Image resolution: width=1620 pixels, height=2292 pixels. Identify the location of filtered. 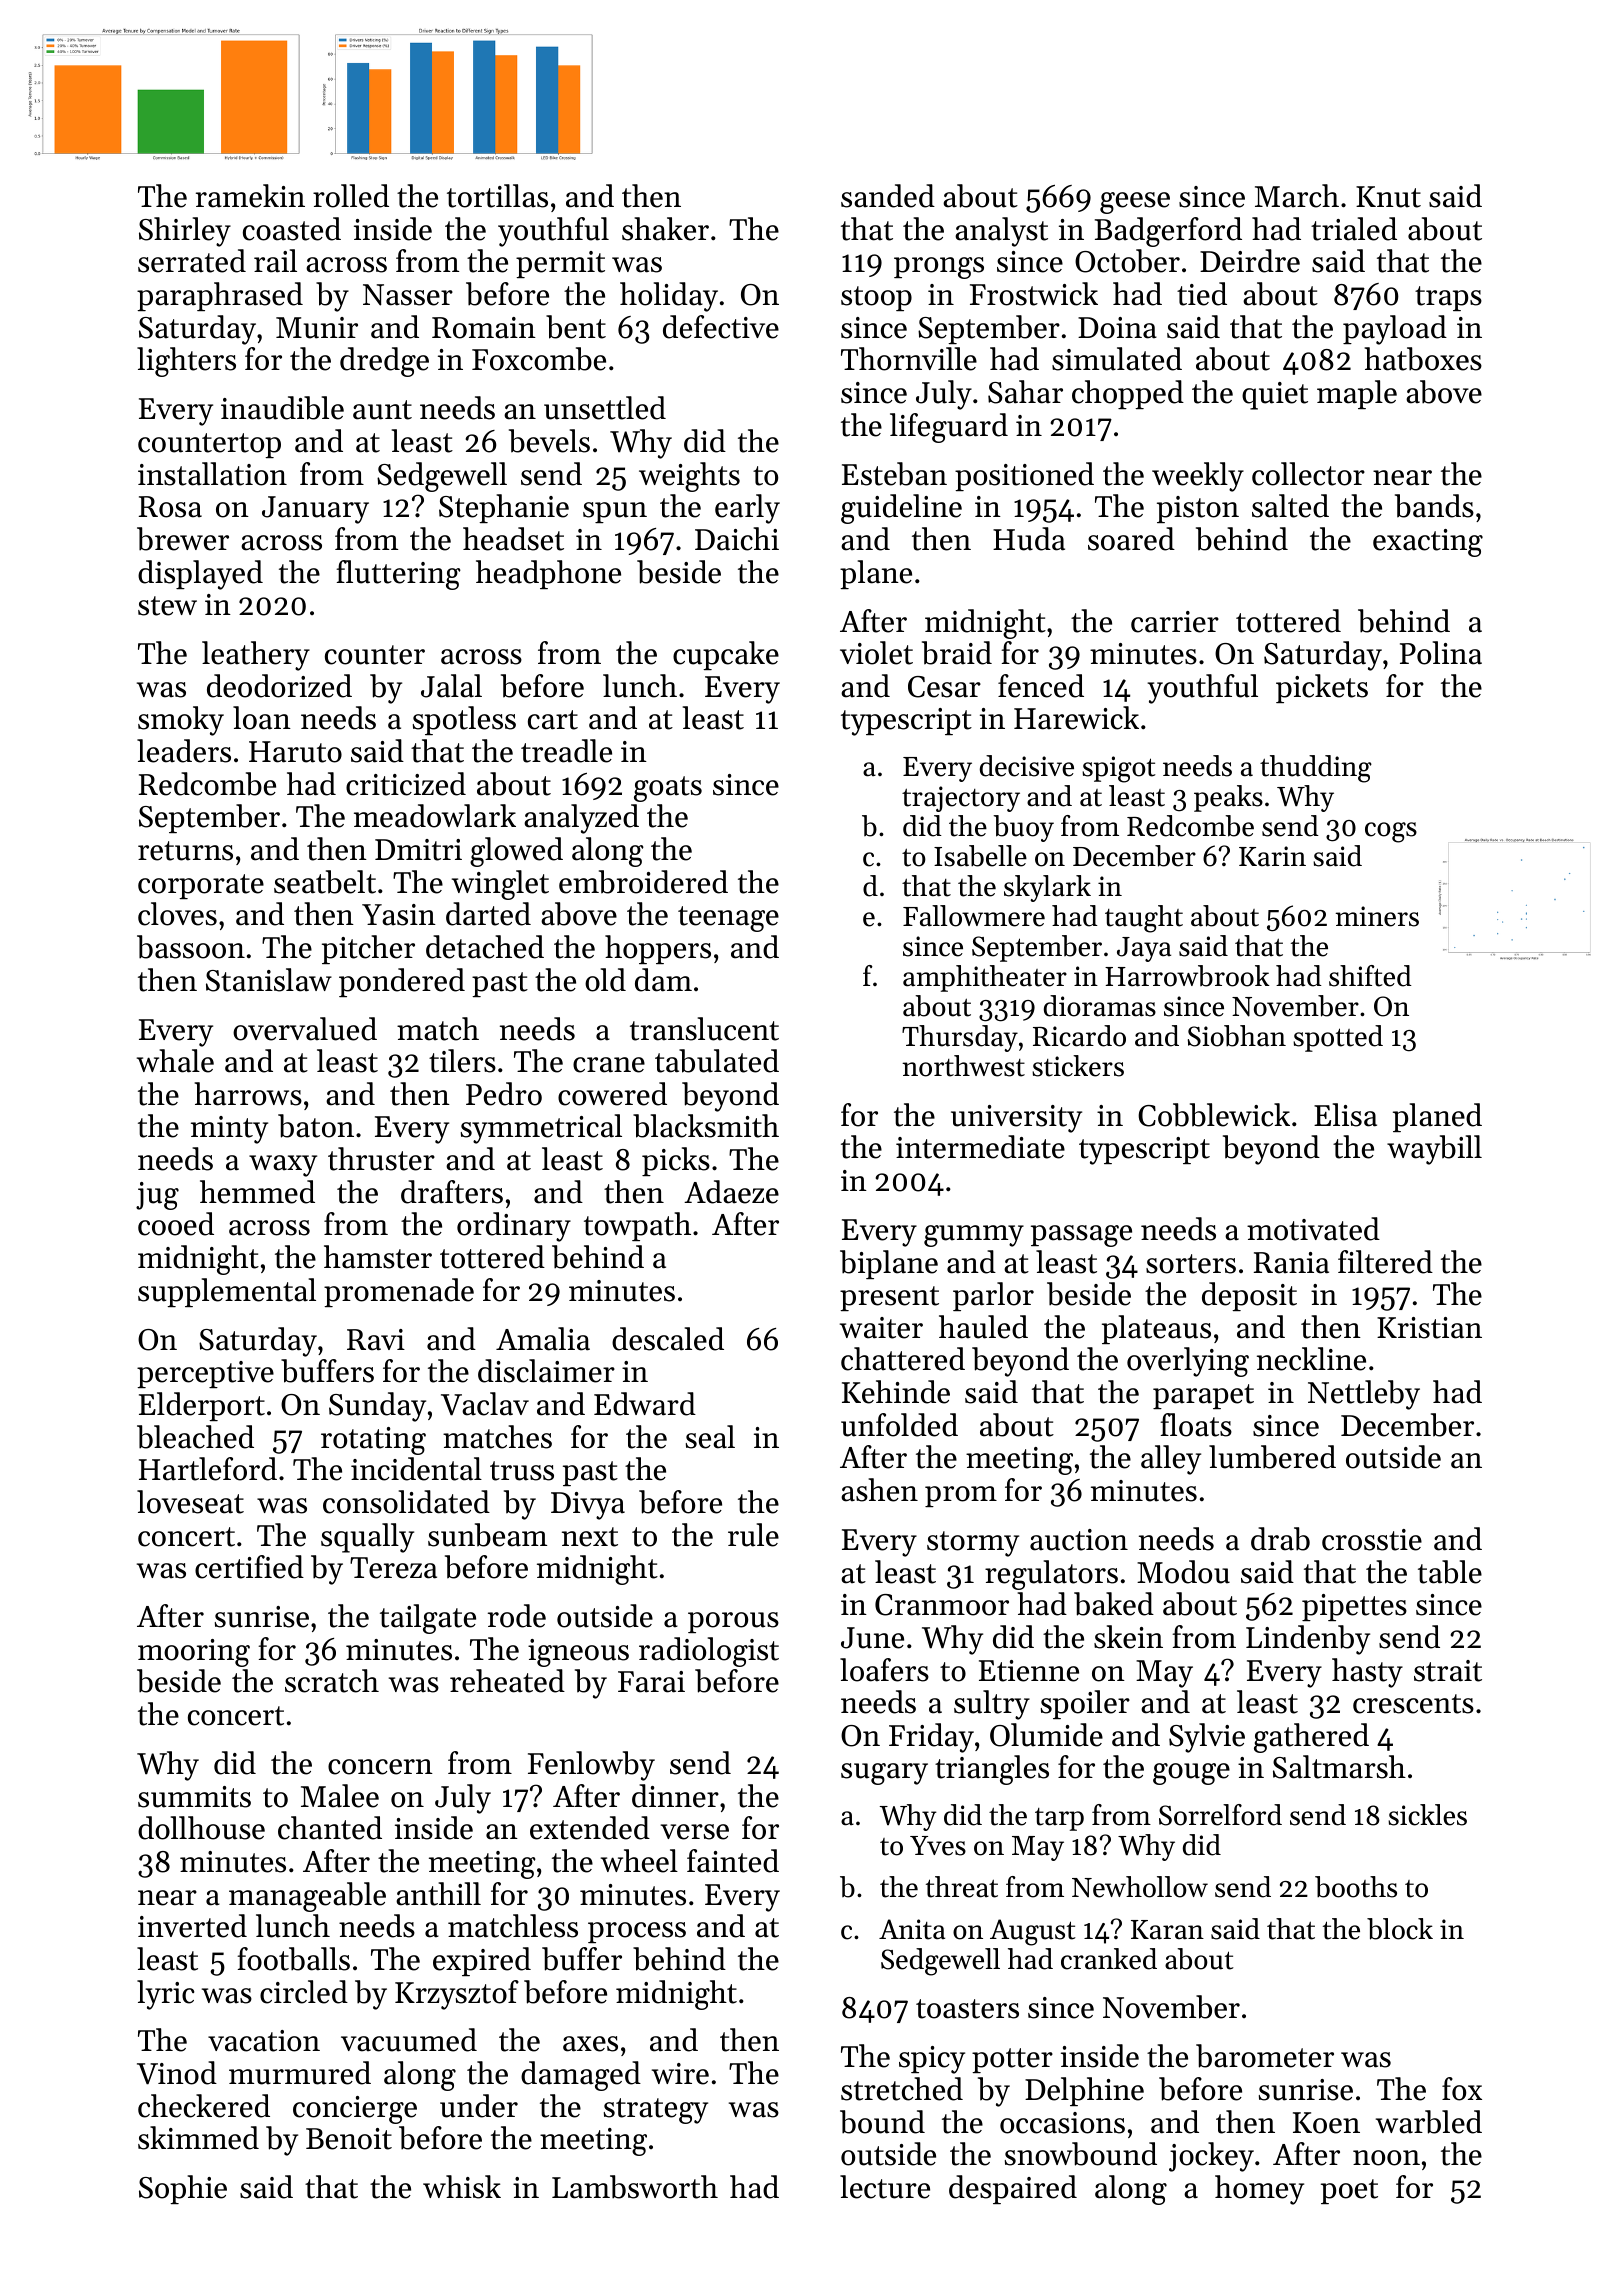
(1385, 1262).
